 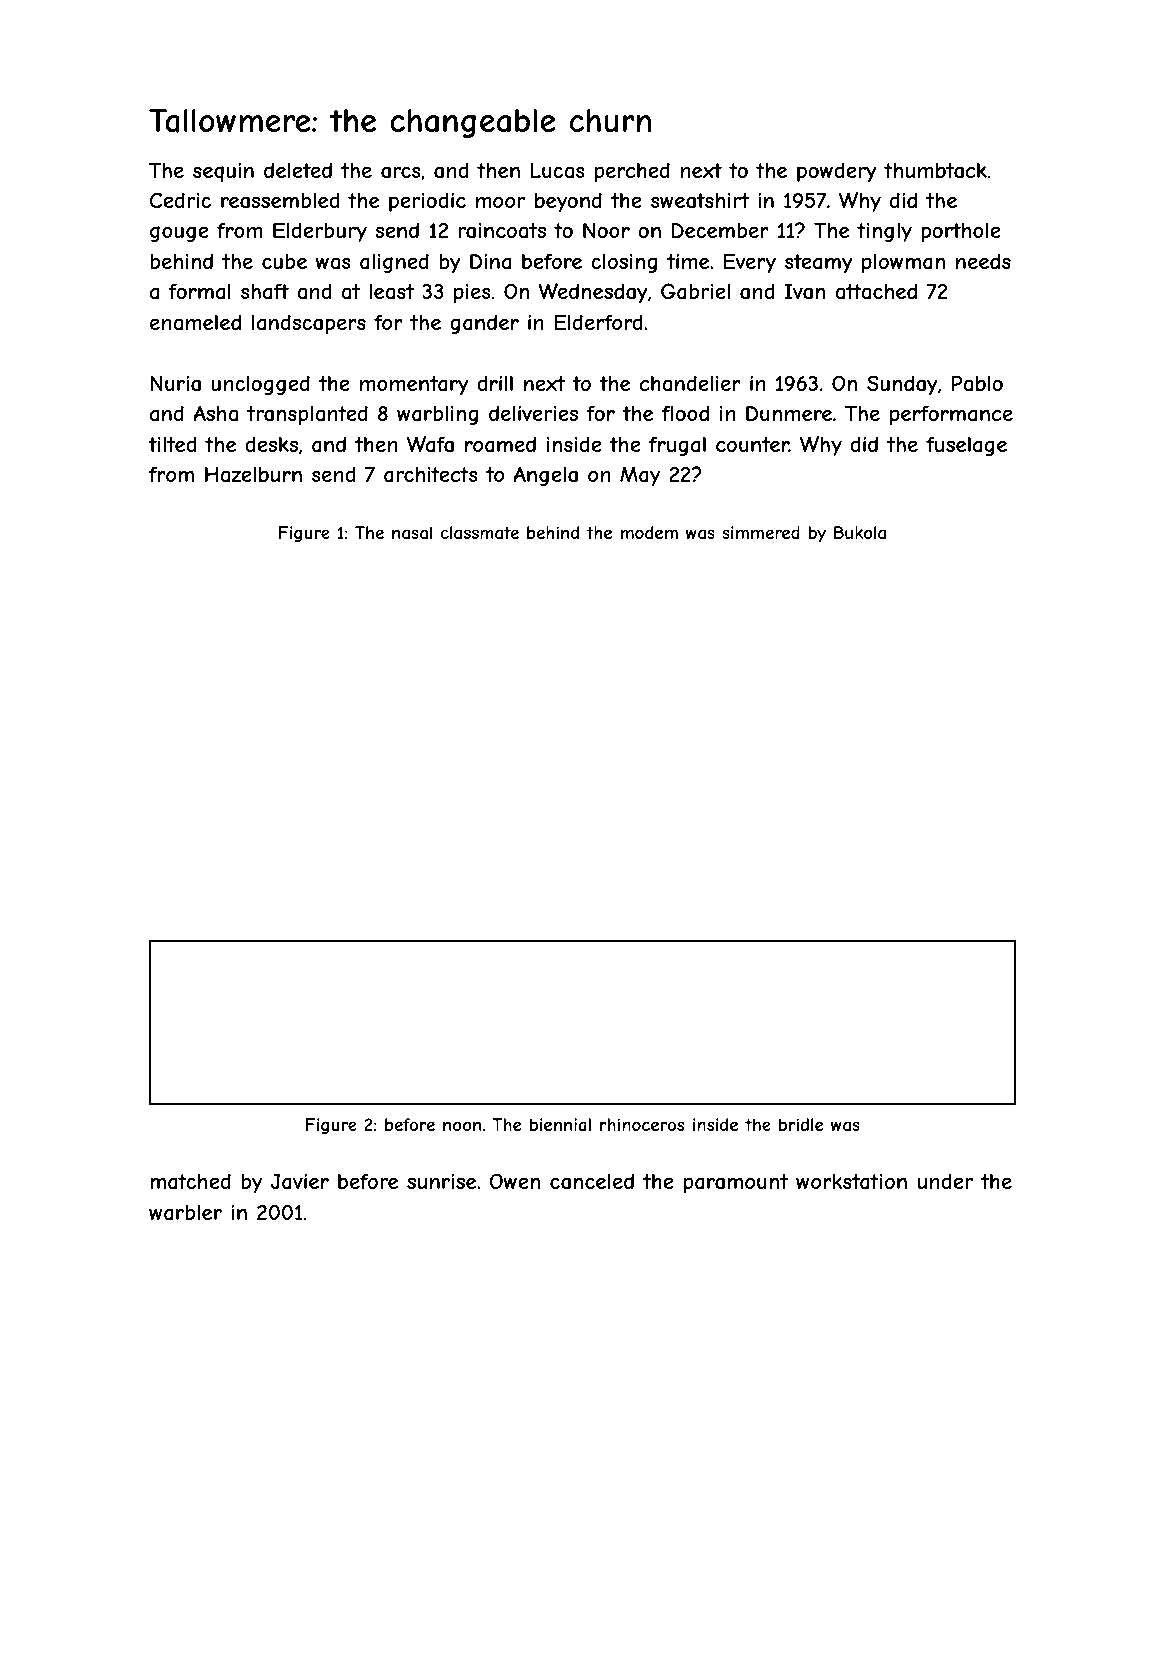 I want to click on sweatshirt, so click(x=700, y=201).
